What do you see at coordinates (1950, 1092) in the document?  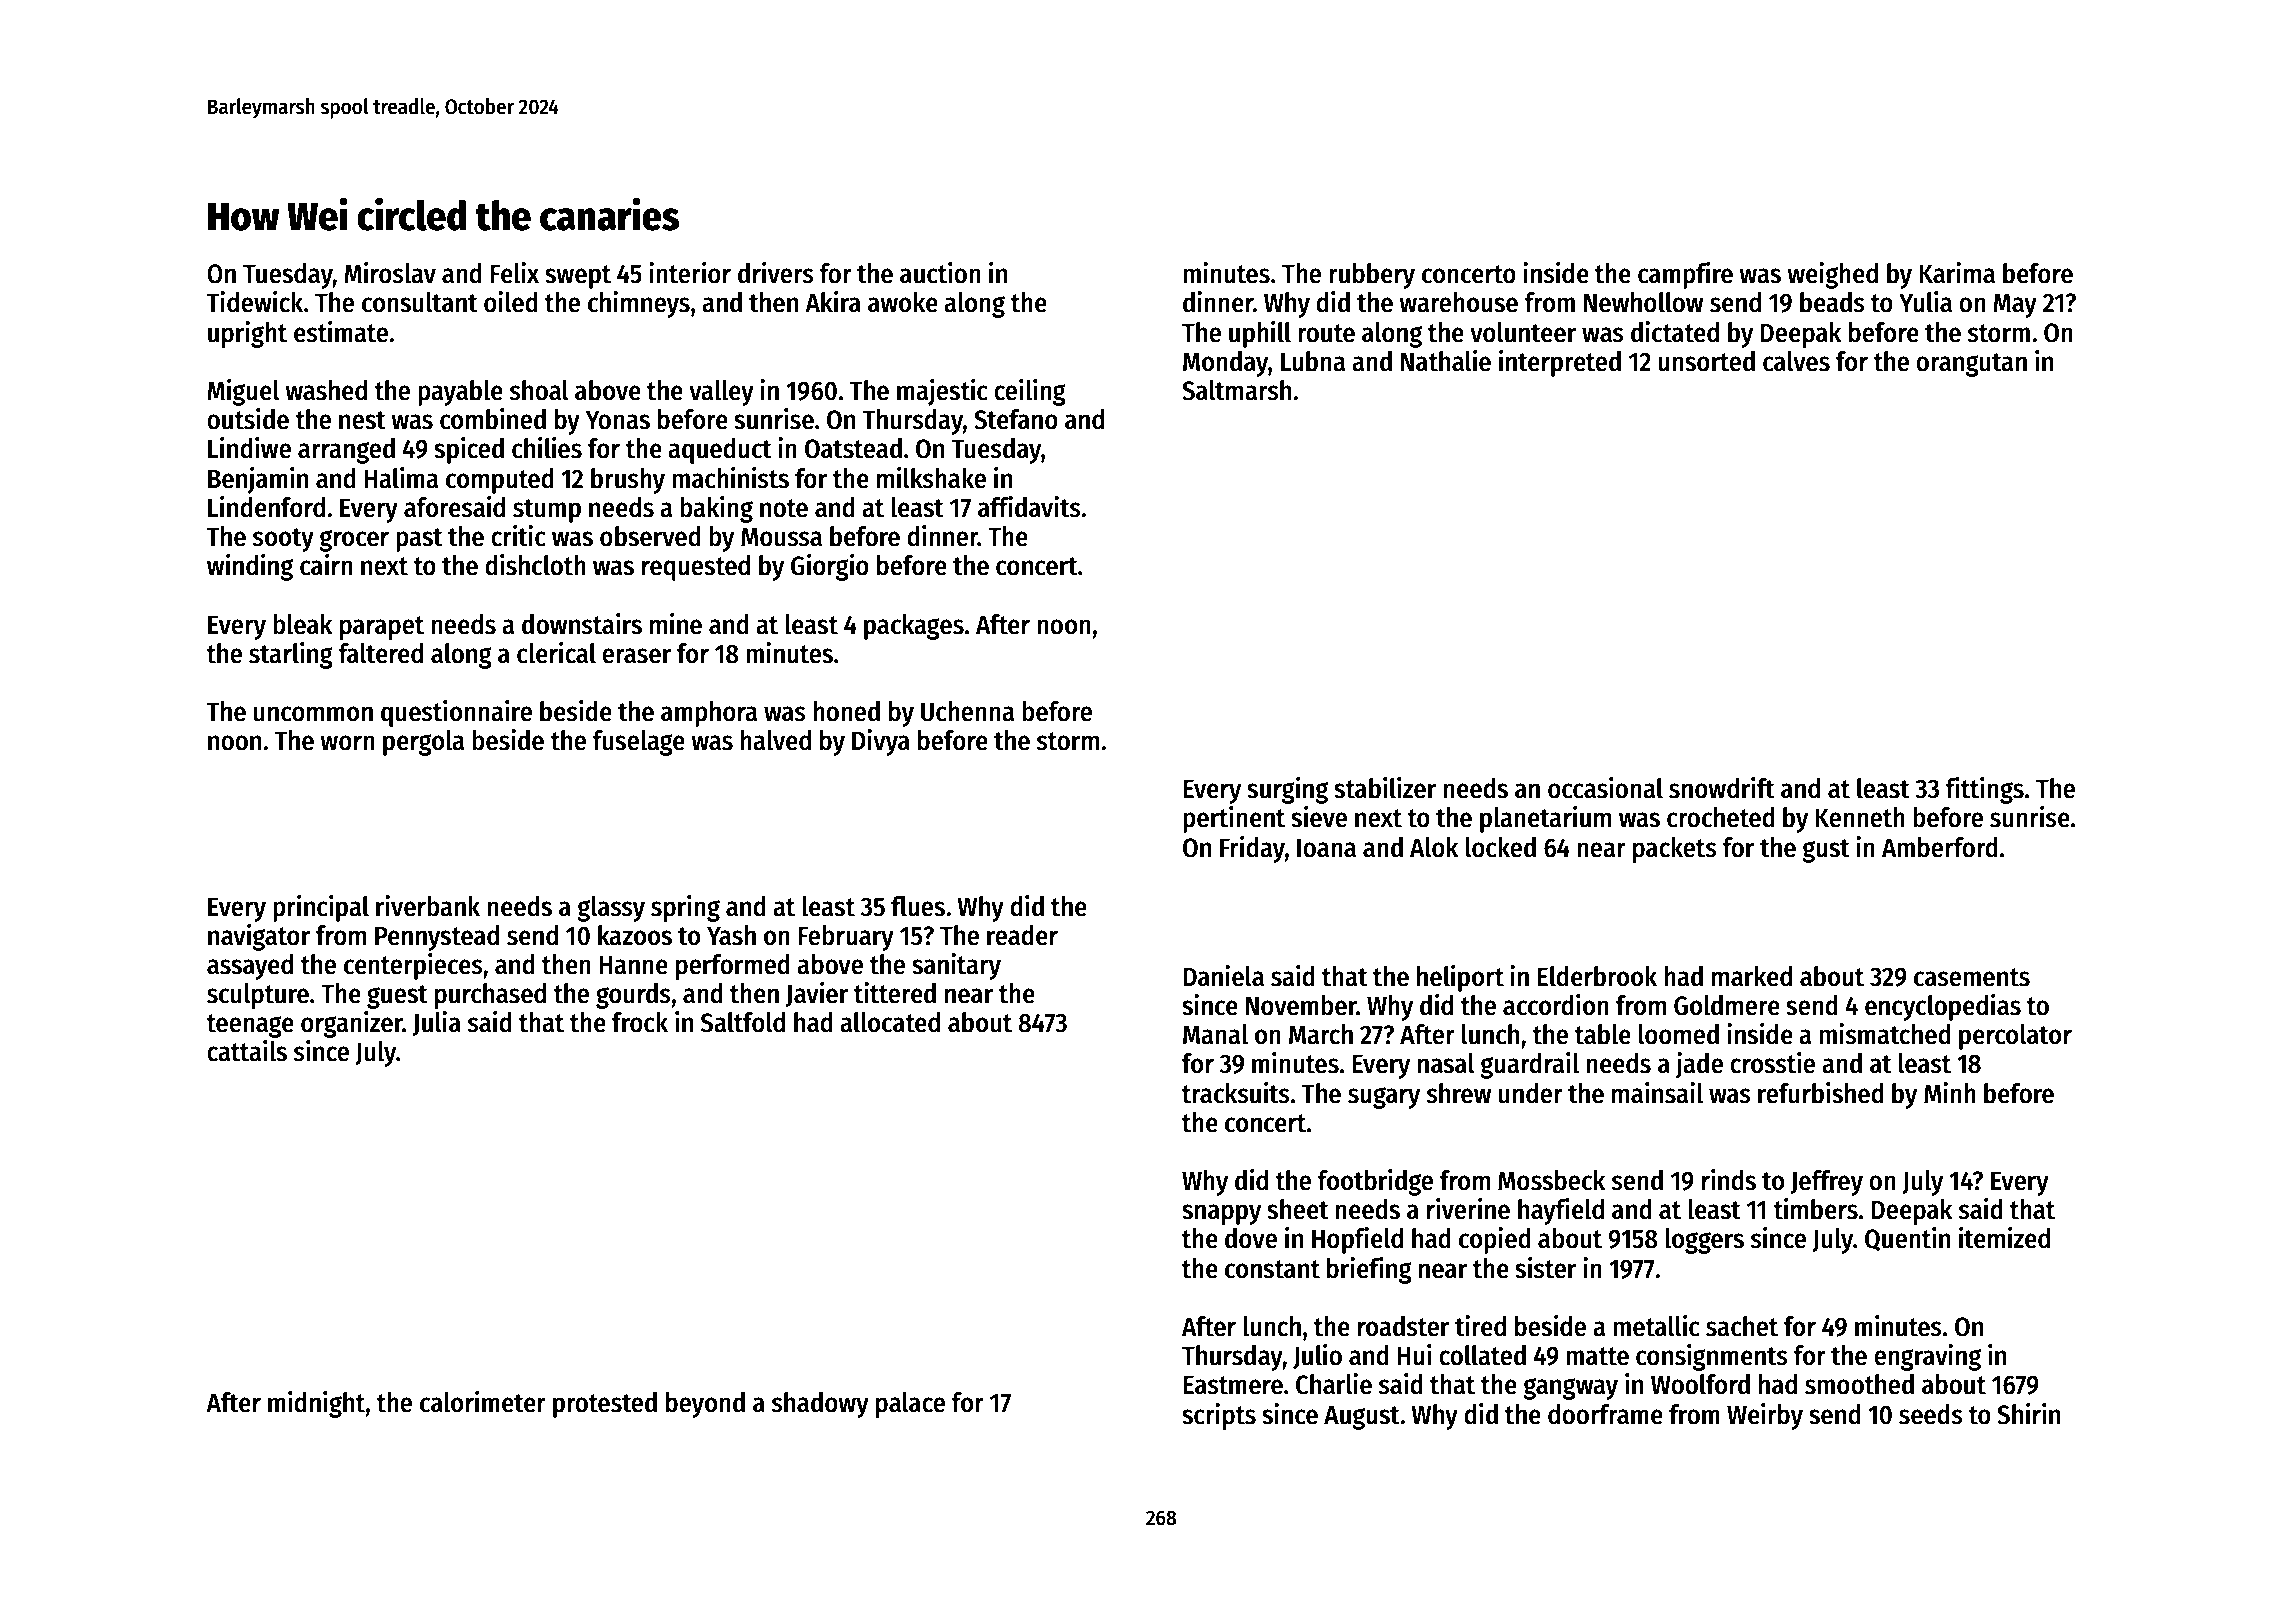 I see `Minh` at bounding box center [1950, 1092].
